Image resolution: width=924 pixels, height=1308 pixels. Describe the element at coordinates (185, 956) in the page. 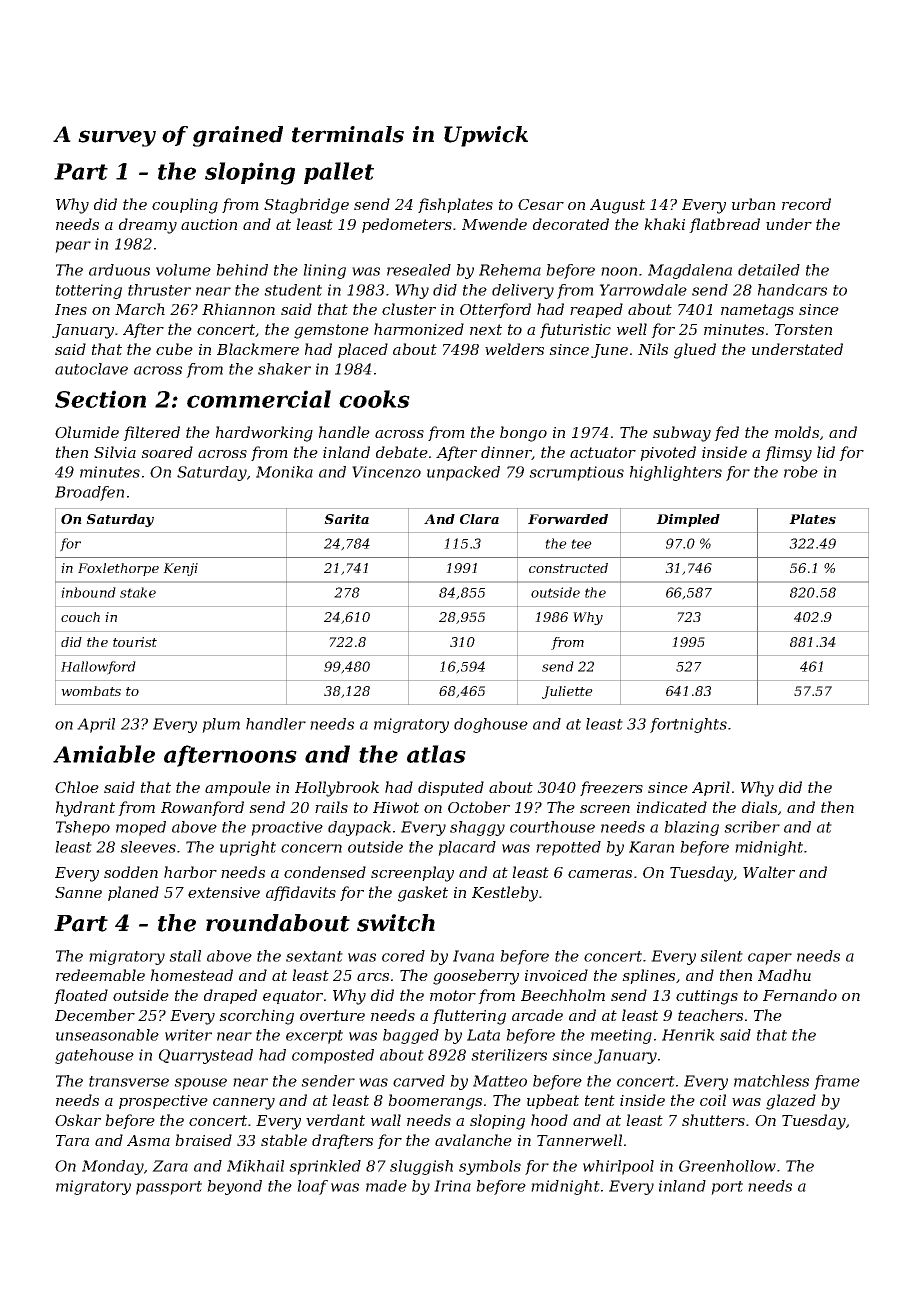

I see `stall` at that location.
